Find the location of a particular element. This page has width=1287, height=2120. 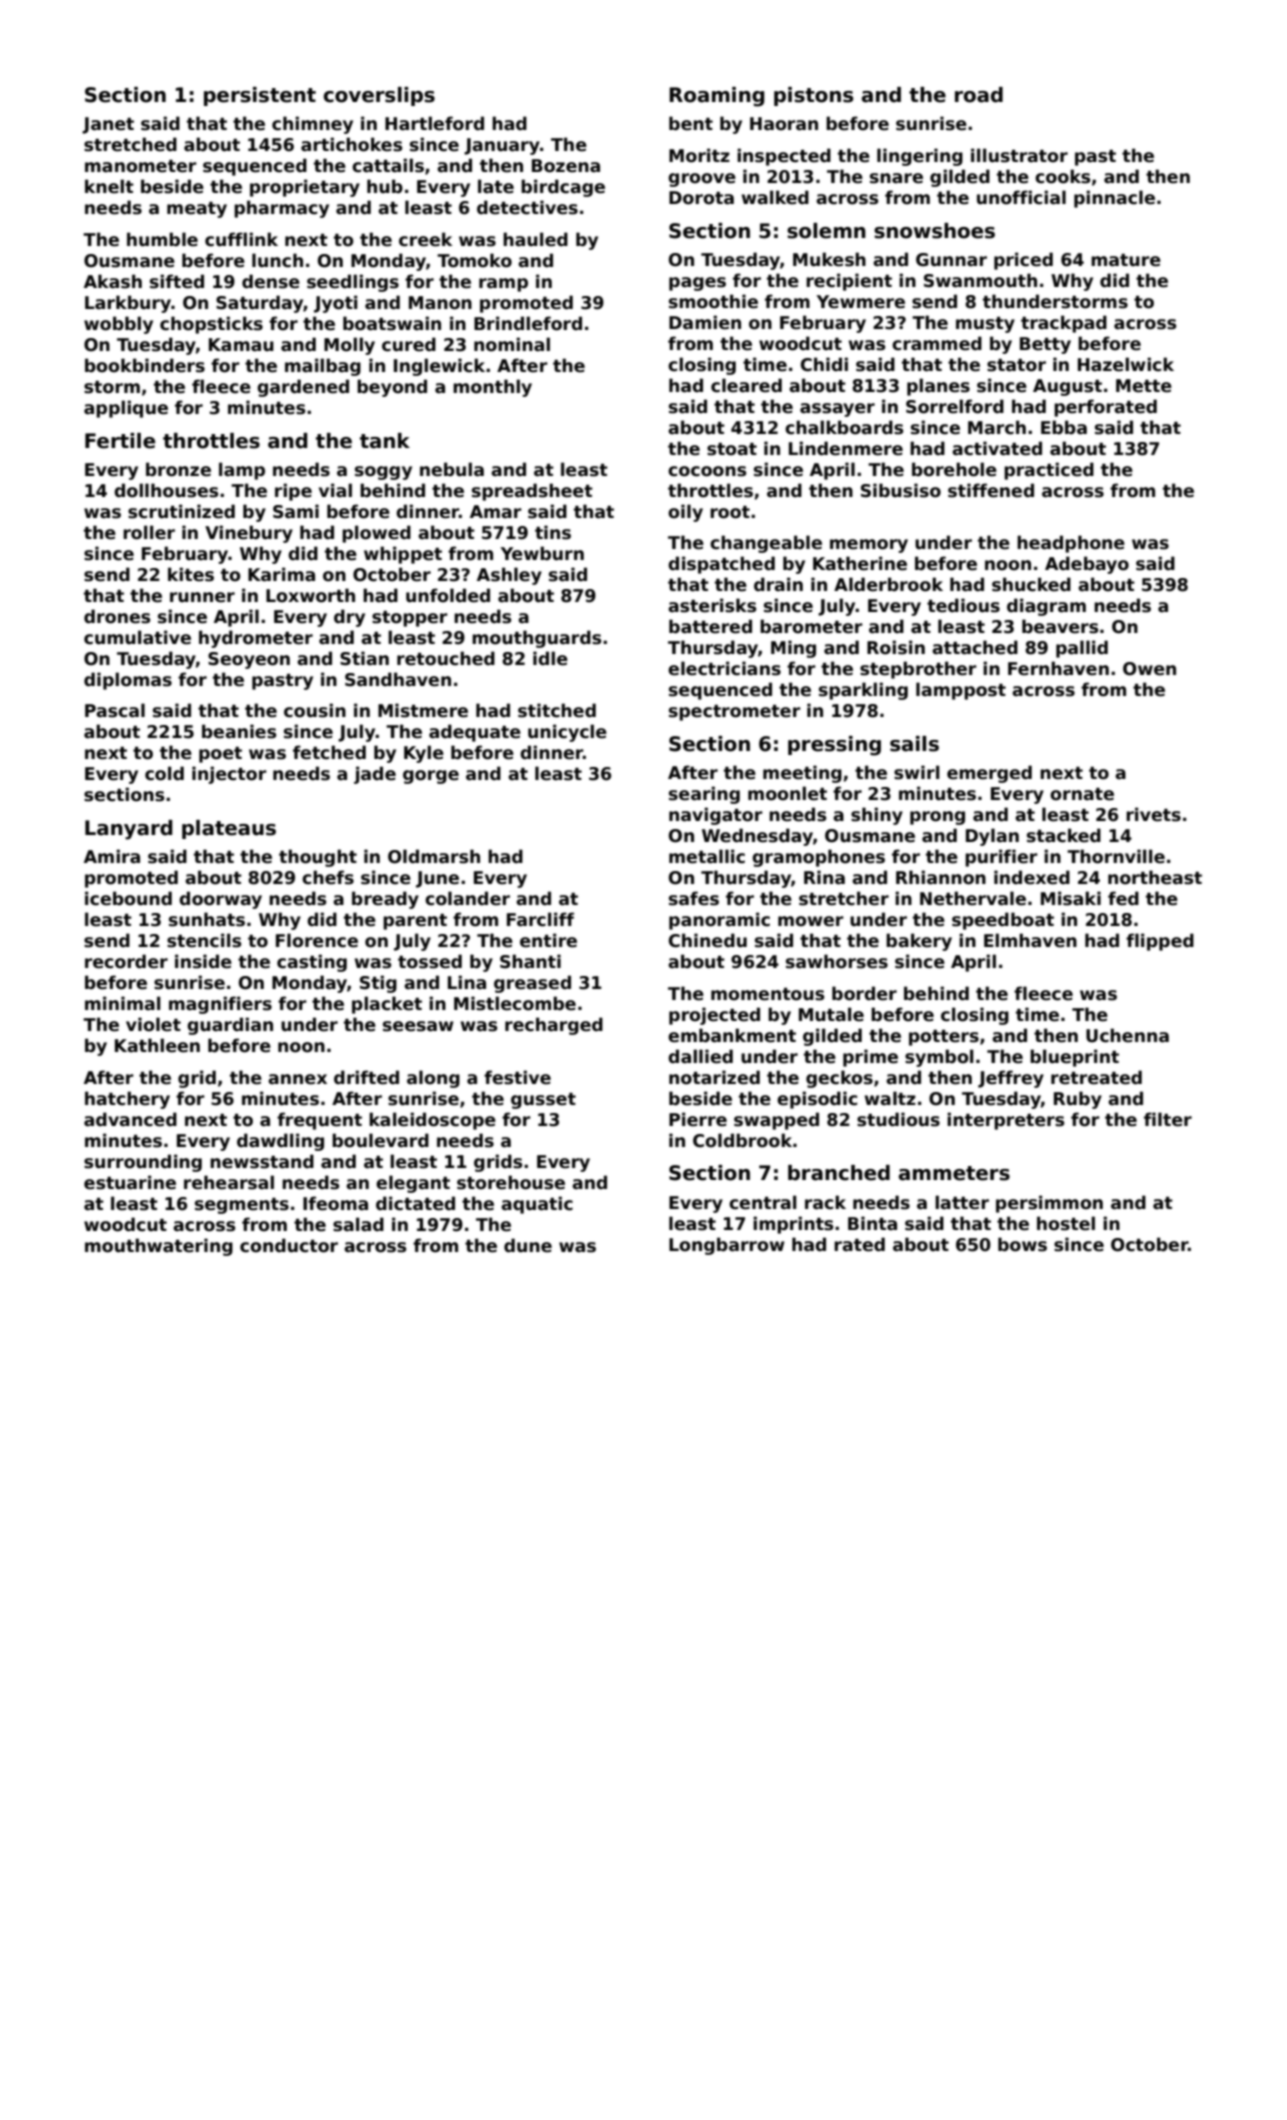

conductor is located at coordinates (289, 1245).
